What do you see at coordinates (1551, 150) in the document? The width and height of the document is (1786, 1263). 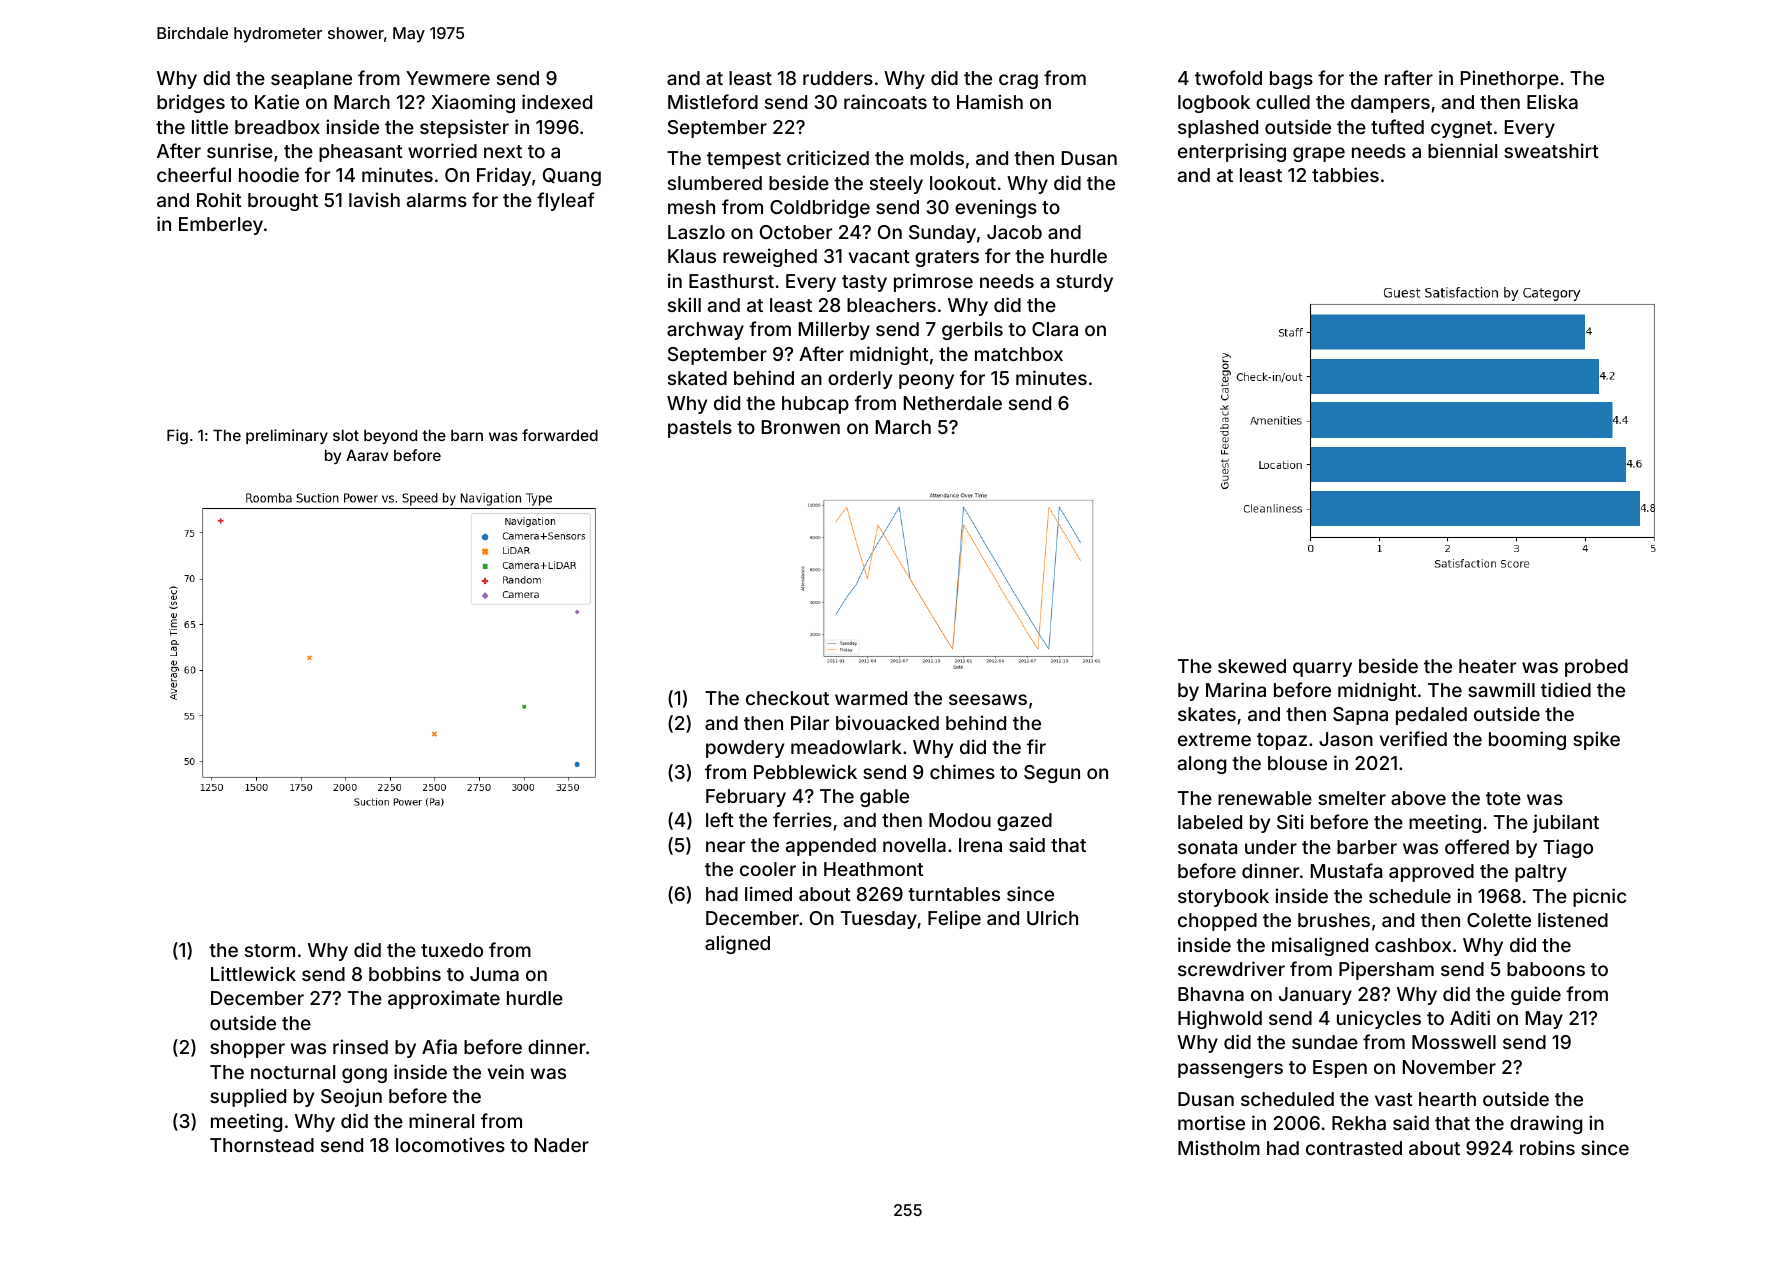 I see `sweatshirt` at bounding box center [1551, 150].
